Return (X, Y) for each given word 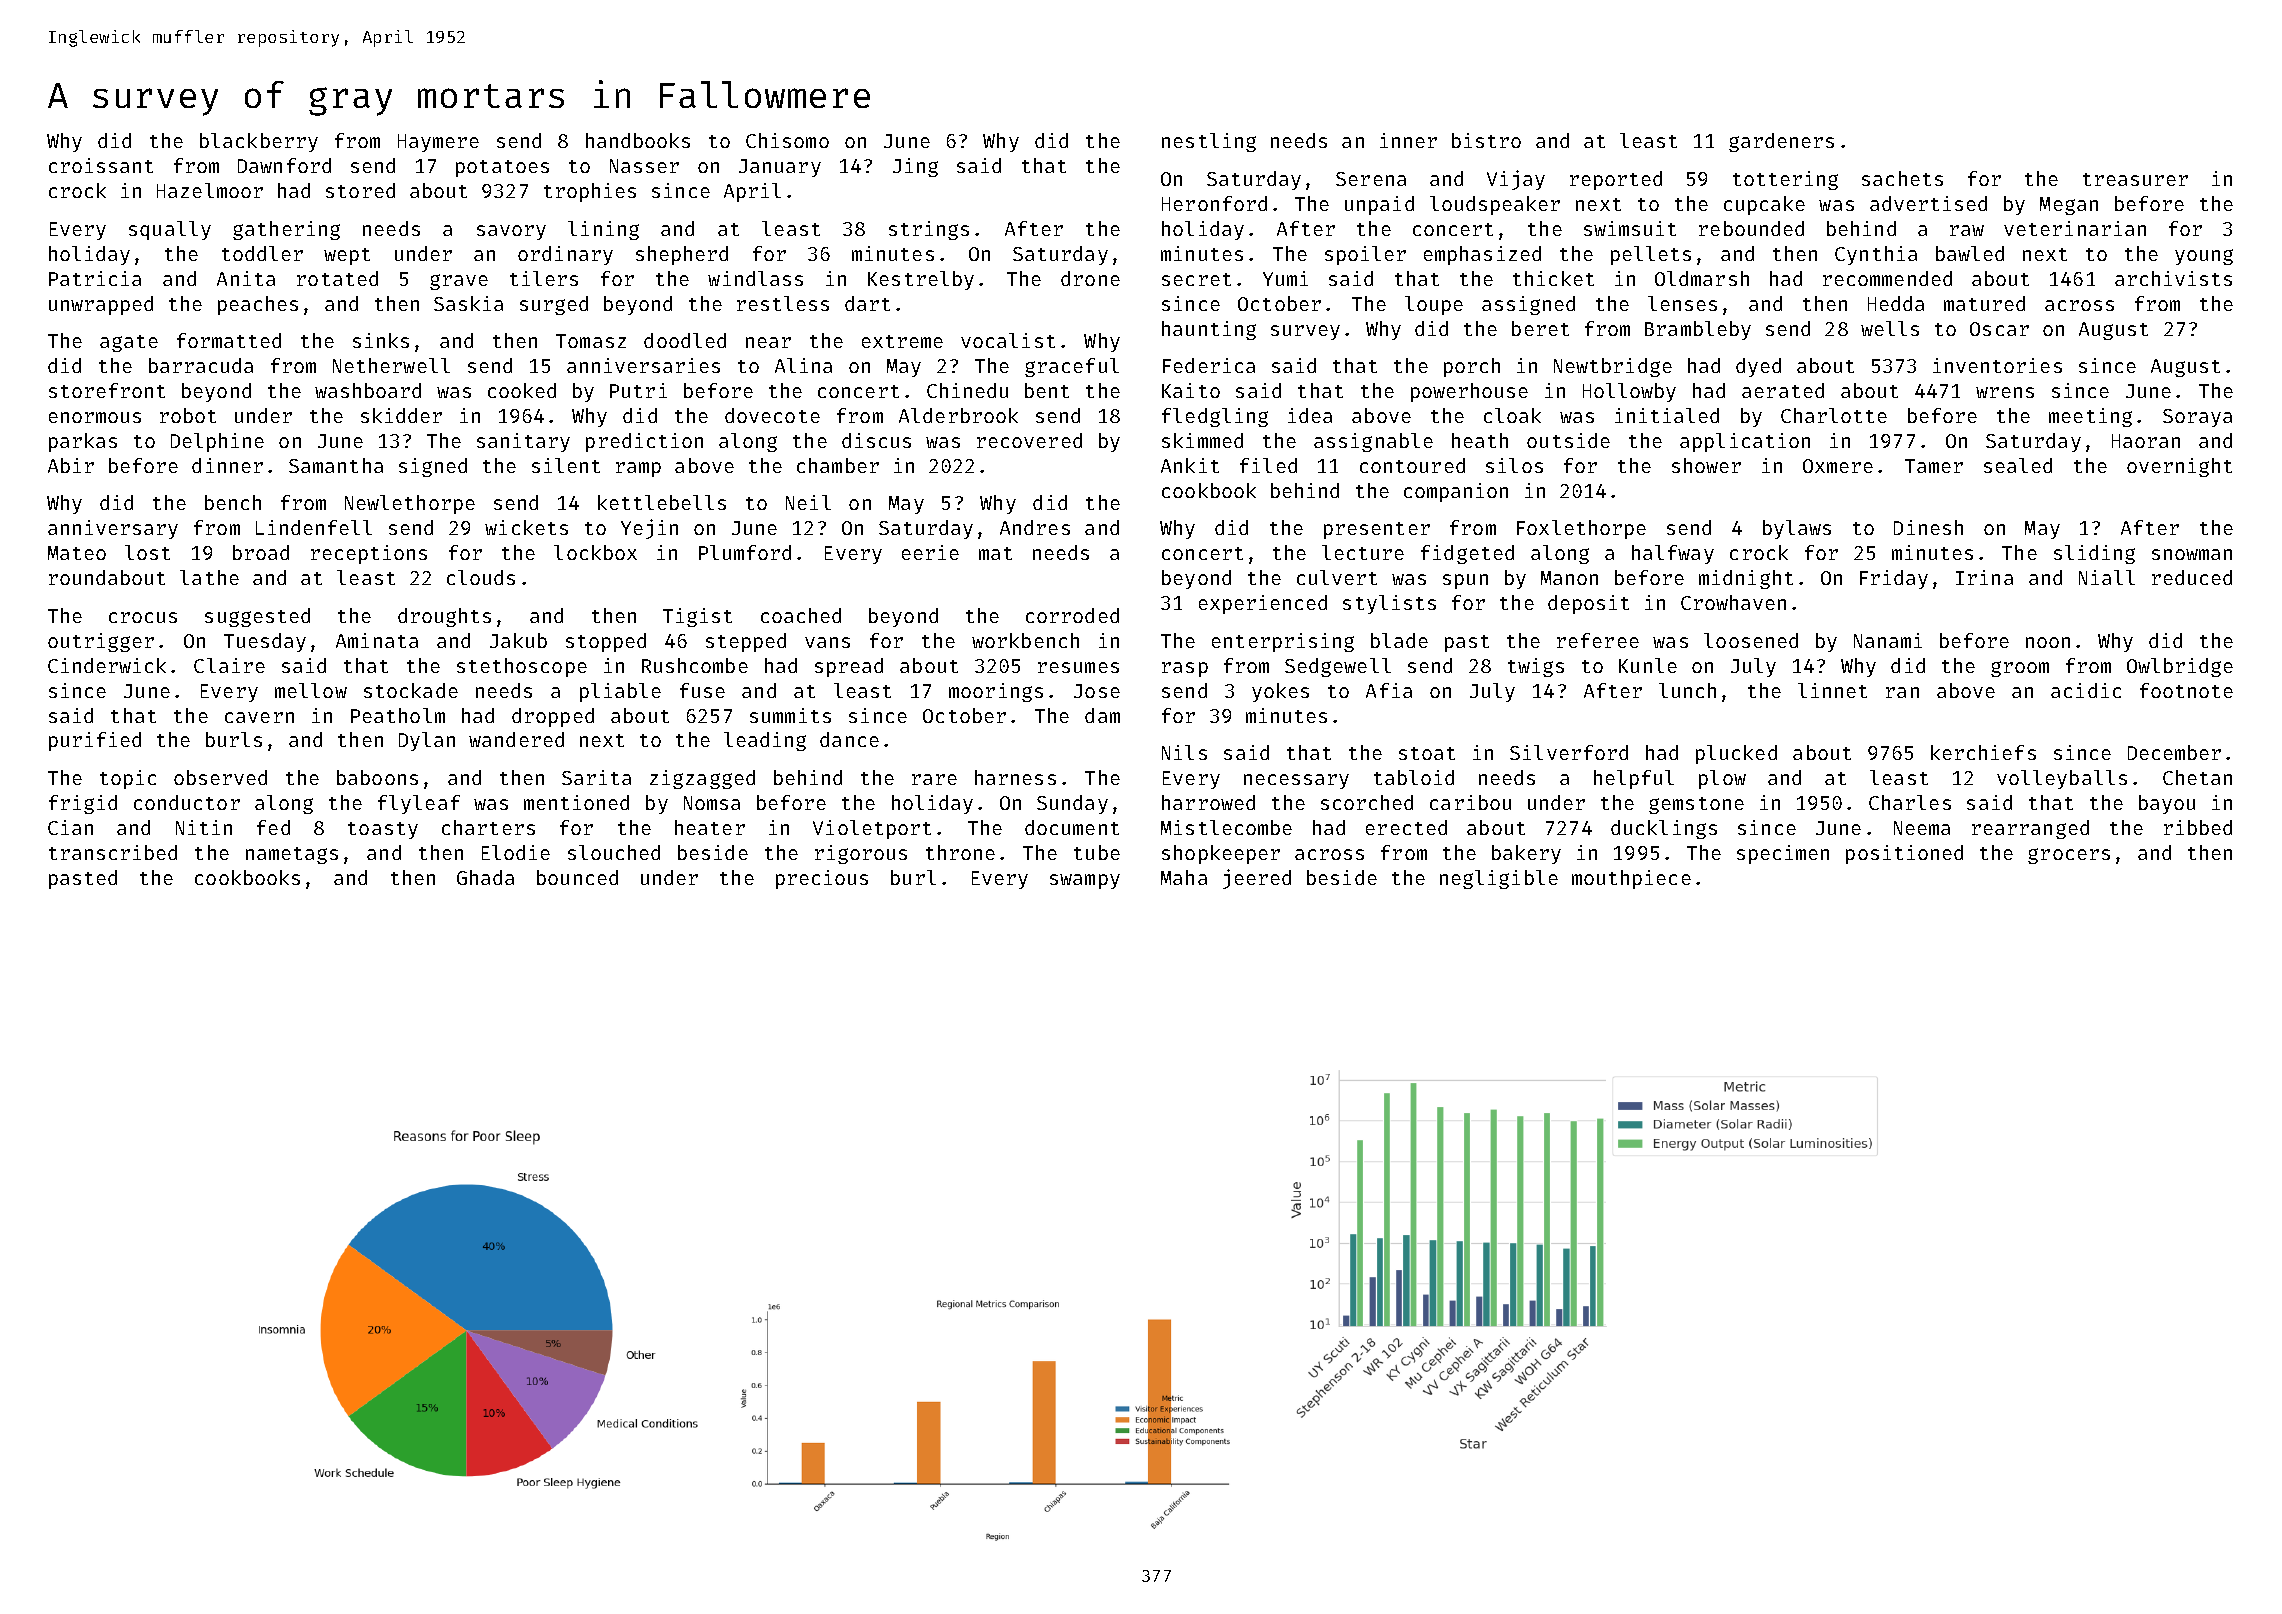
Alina (803, 365)
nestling (1209, 142)
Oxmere (1838, 466)
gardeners (1781, 142)
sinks (381, 340)
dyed (1758, 367)
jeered (1257, 879)
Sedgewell (1338, 667)
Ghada (485, 877)
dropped (553, 717)
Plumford (745, 552)
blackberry (259, 142)
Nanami (1888, 640)
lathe (209, 577)
